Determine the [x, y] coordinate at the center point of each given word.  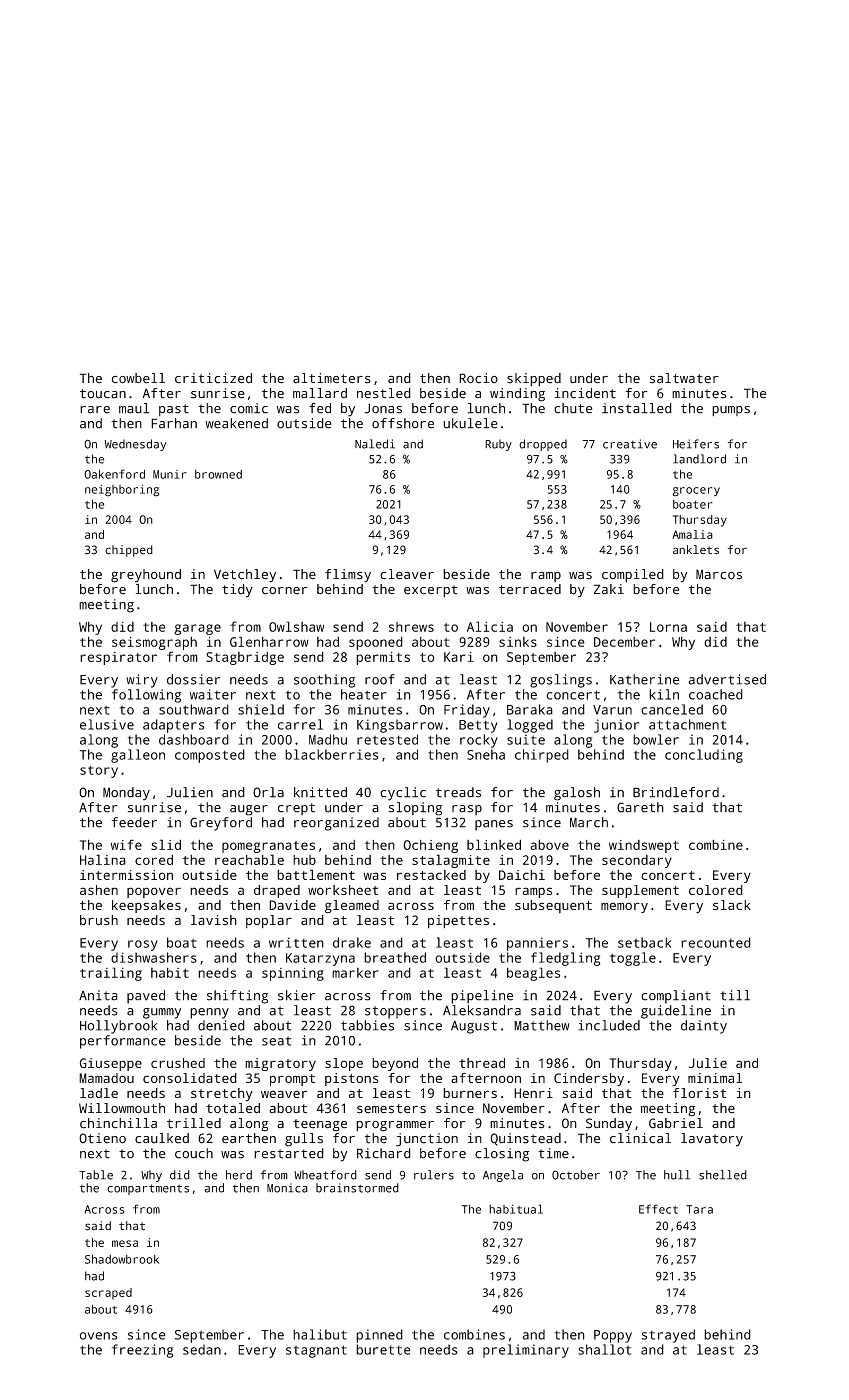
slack [732, 905]
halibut [320, 1334]
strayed [668, 1336]
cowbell [138, 378]
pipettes [458, 922]
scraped [108, 1294]
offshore [403, 423]
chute [573, 408]
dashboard [194, 739]
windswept [644, 846]
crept [296, 809]
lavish [214, 920]
